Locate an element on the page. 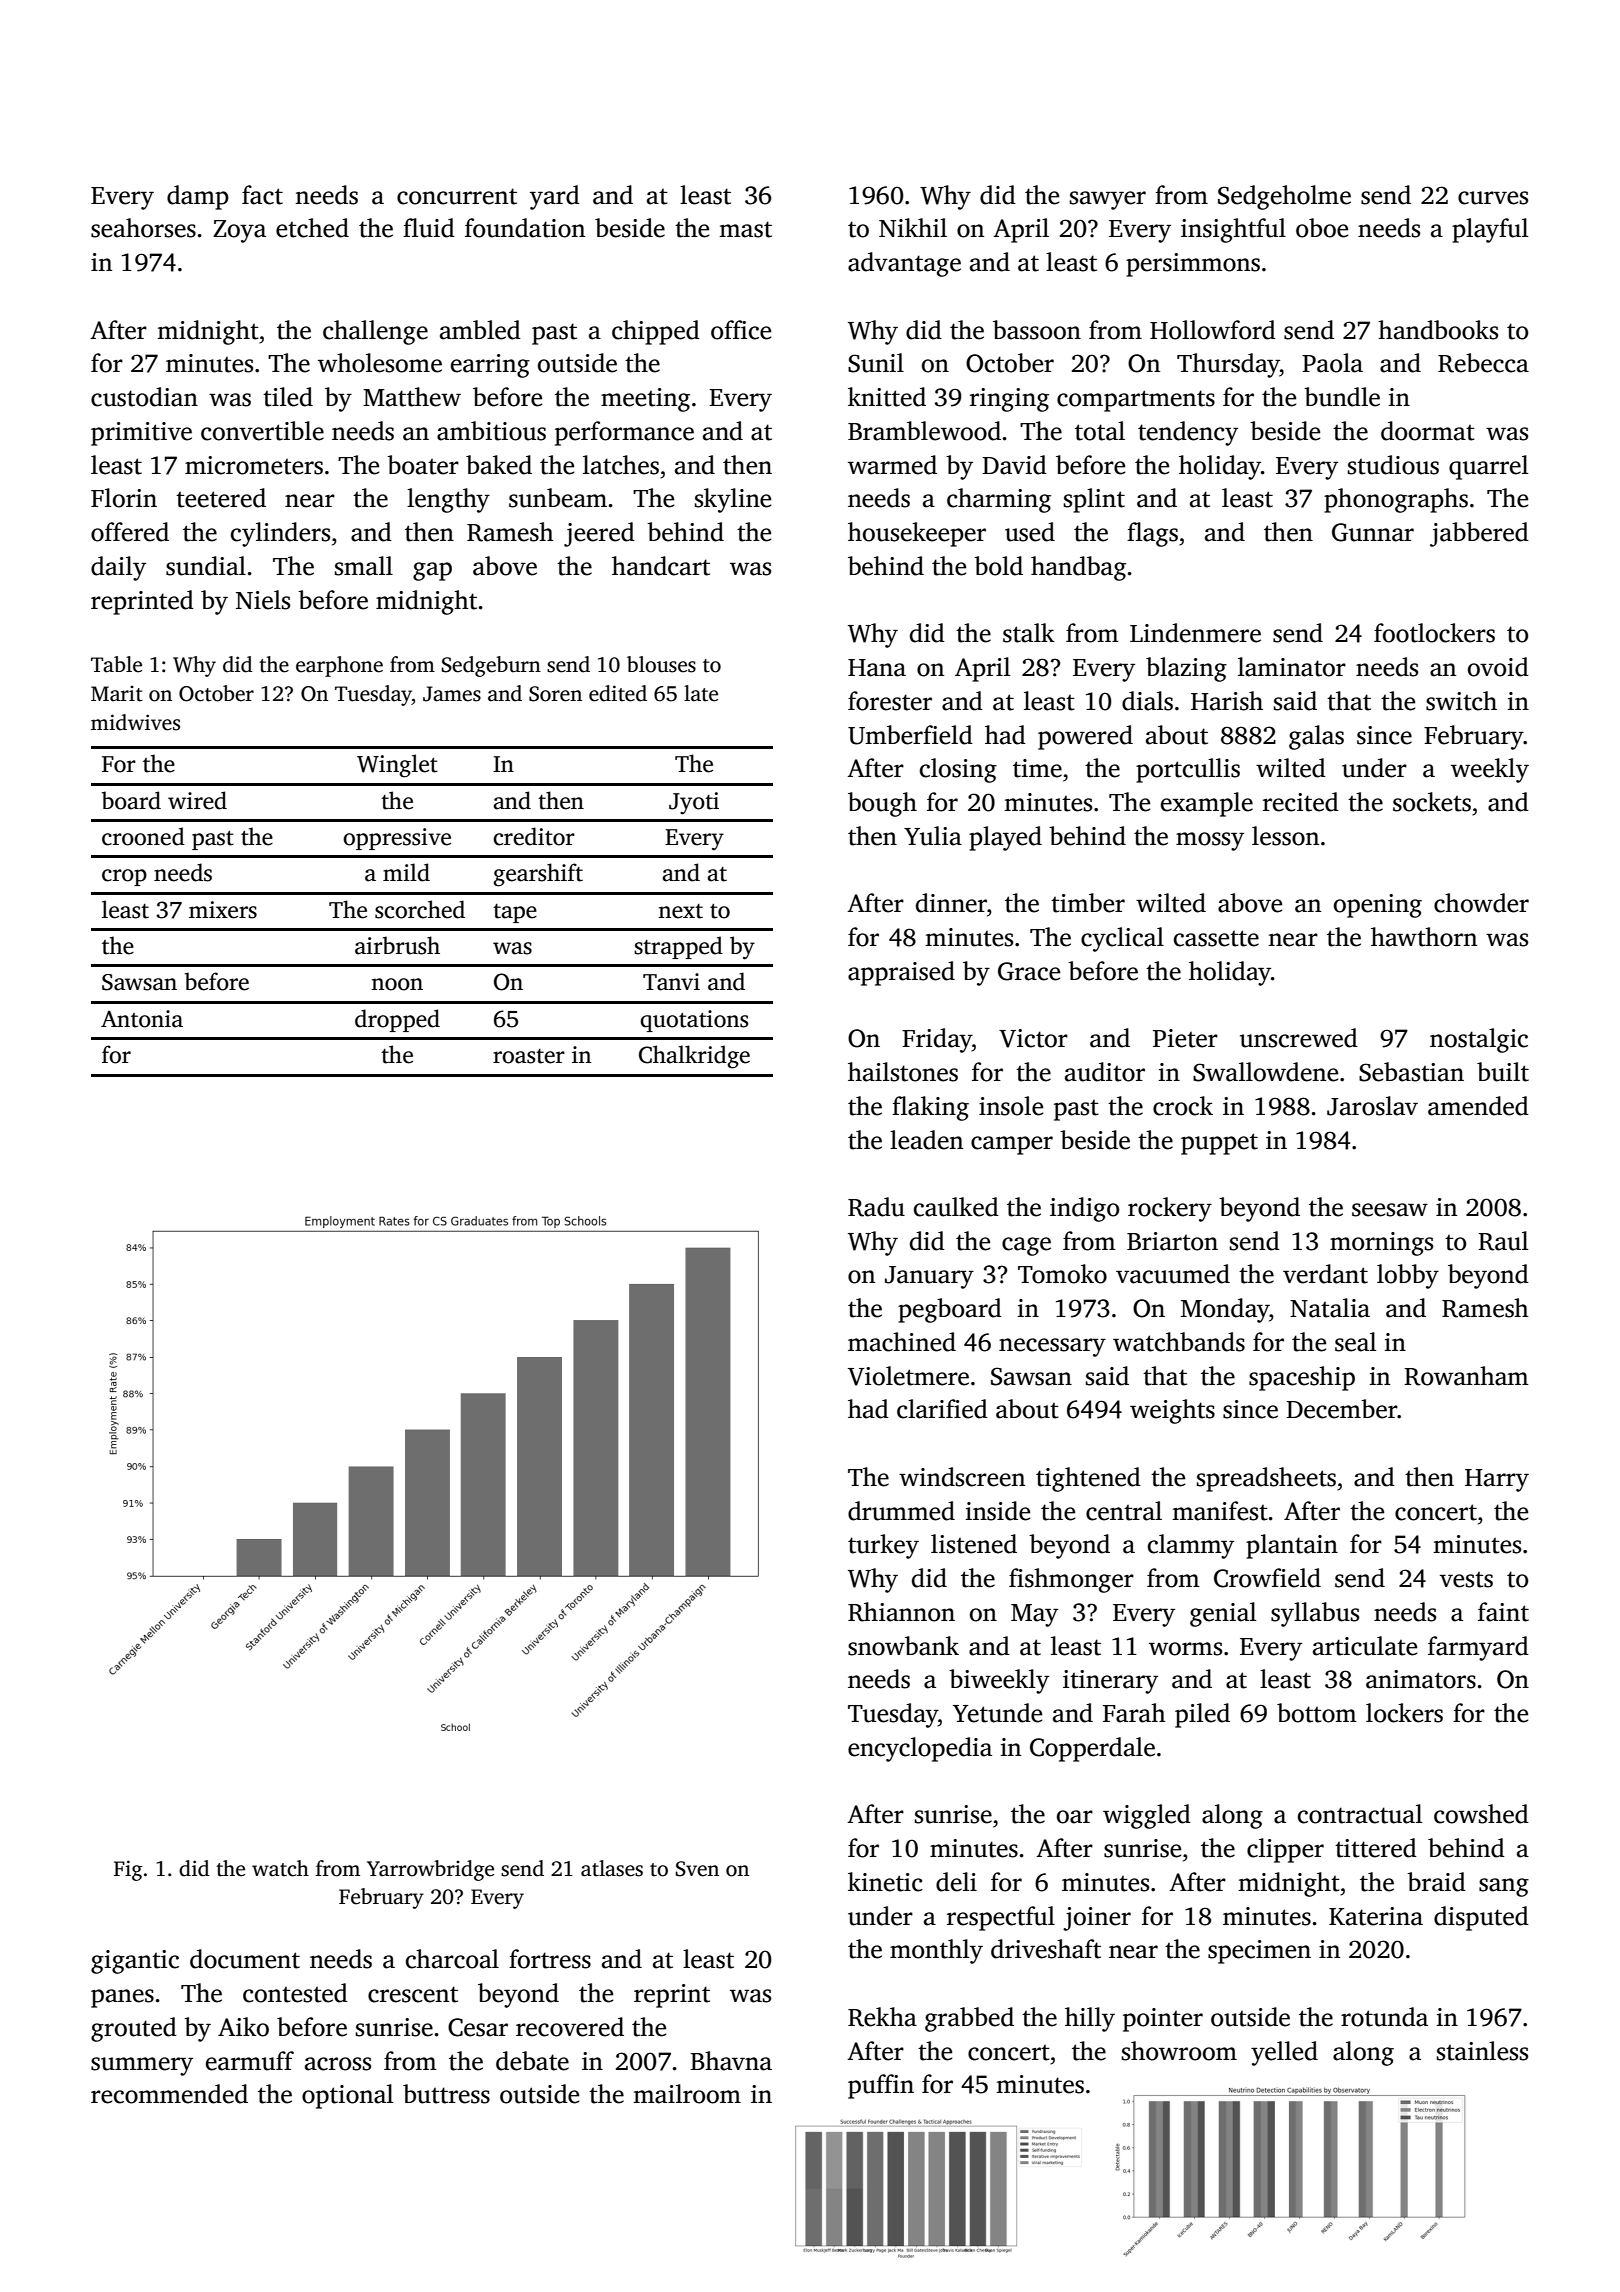  contractual is located at coordinates (1360, 1814).
